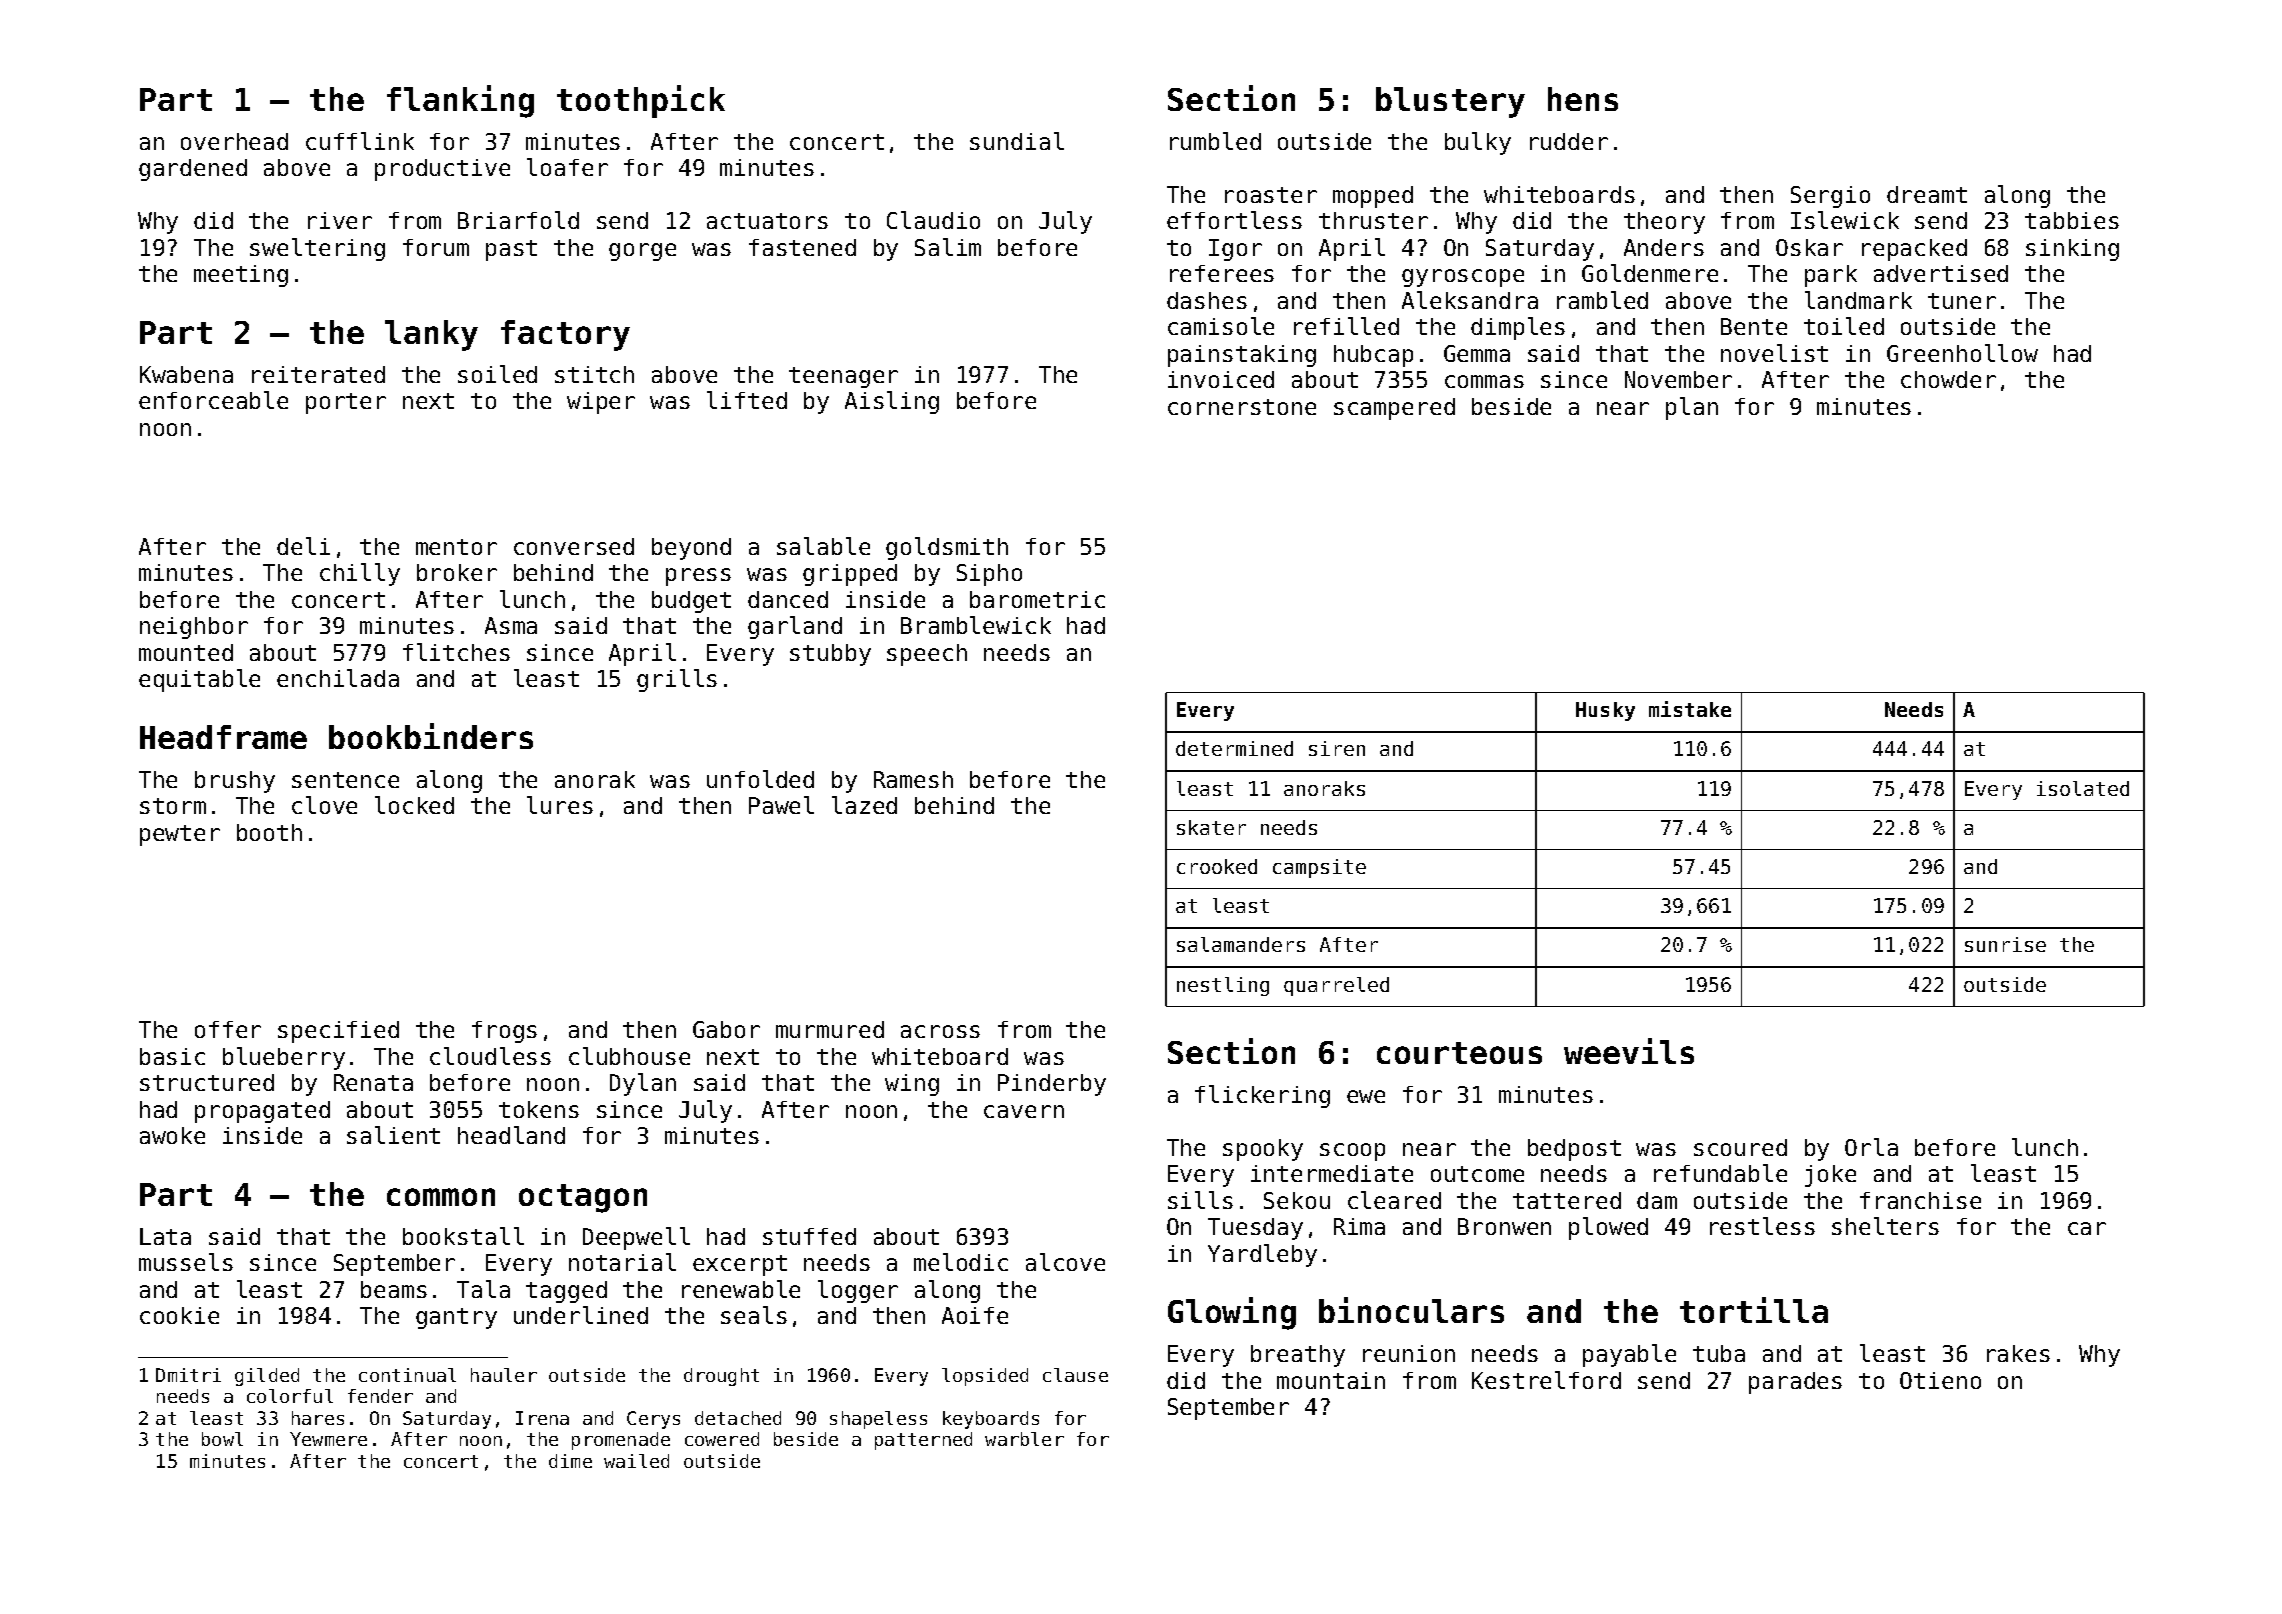 This screenshot has width=2282, height=1614. I want to click on mentor, so click(456, 547).
